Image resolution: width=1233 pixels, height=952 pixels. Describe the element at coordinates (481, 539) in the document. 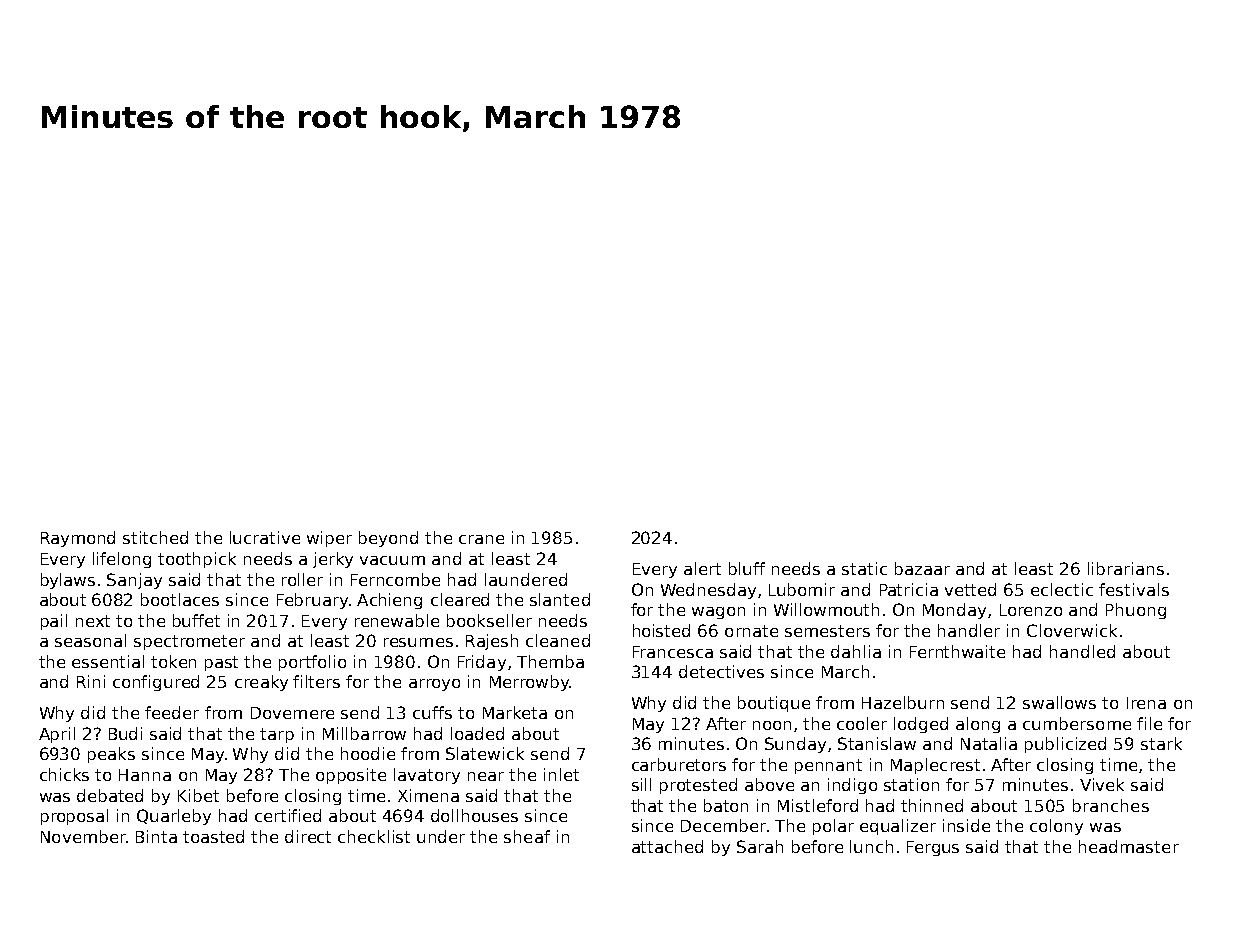

I see `crane` at that location.
